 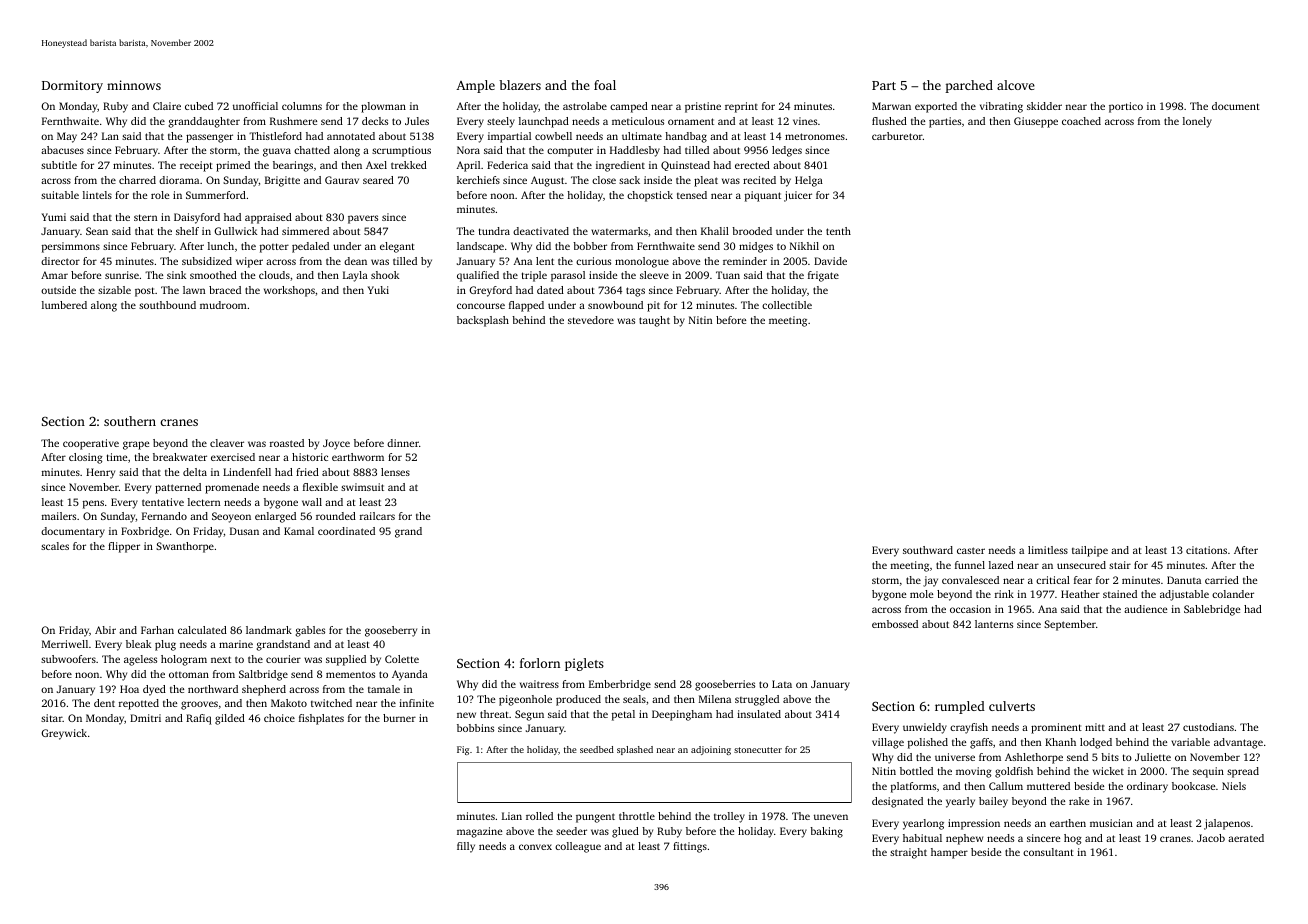 I want to click on mementos, so click(x=350, y=674).
